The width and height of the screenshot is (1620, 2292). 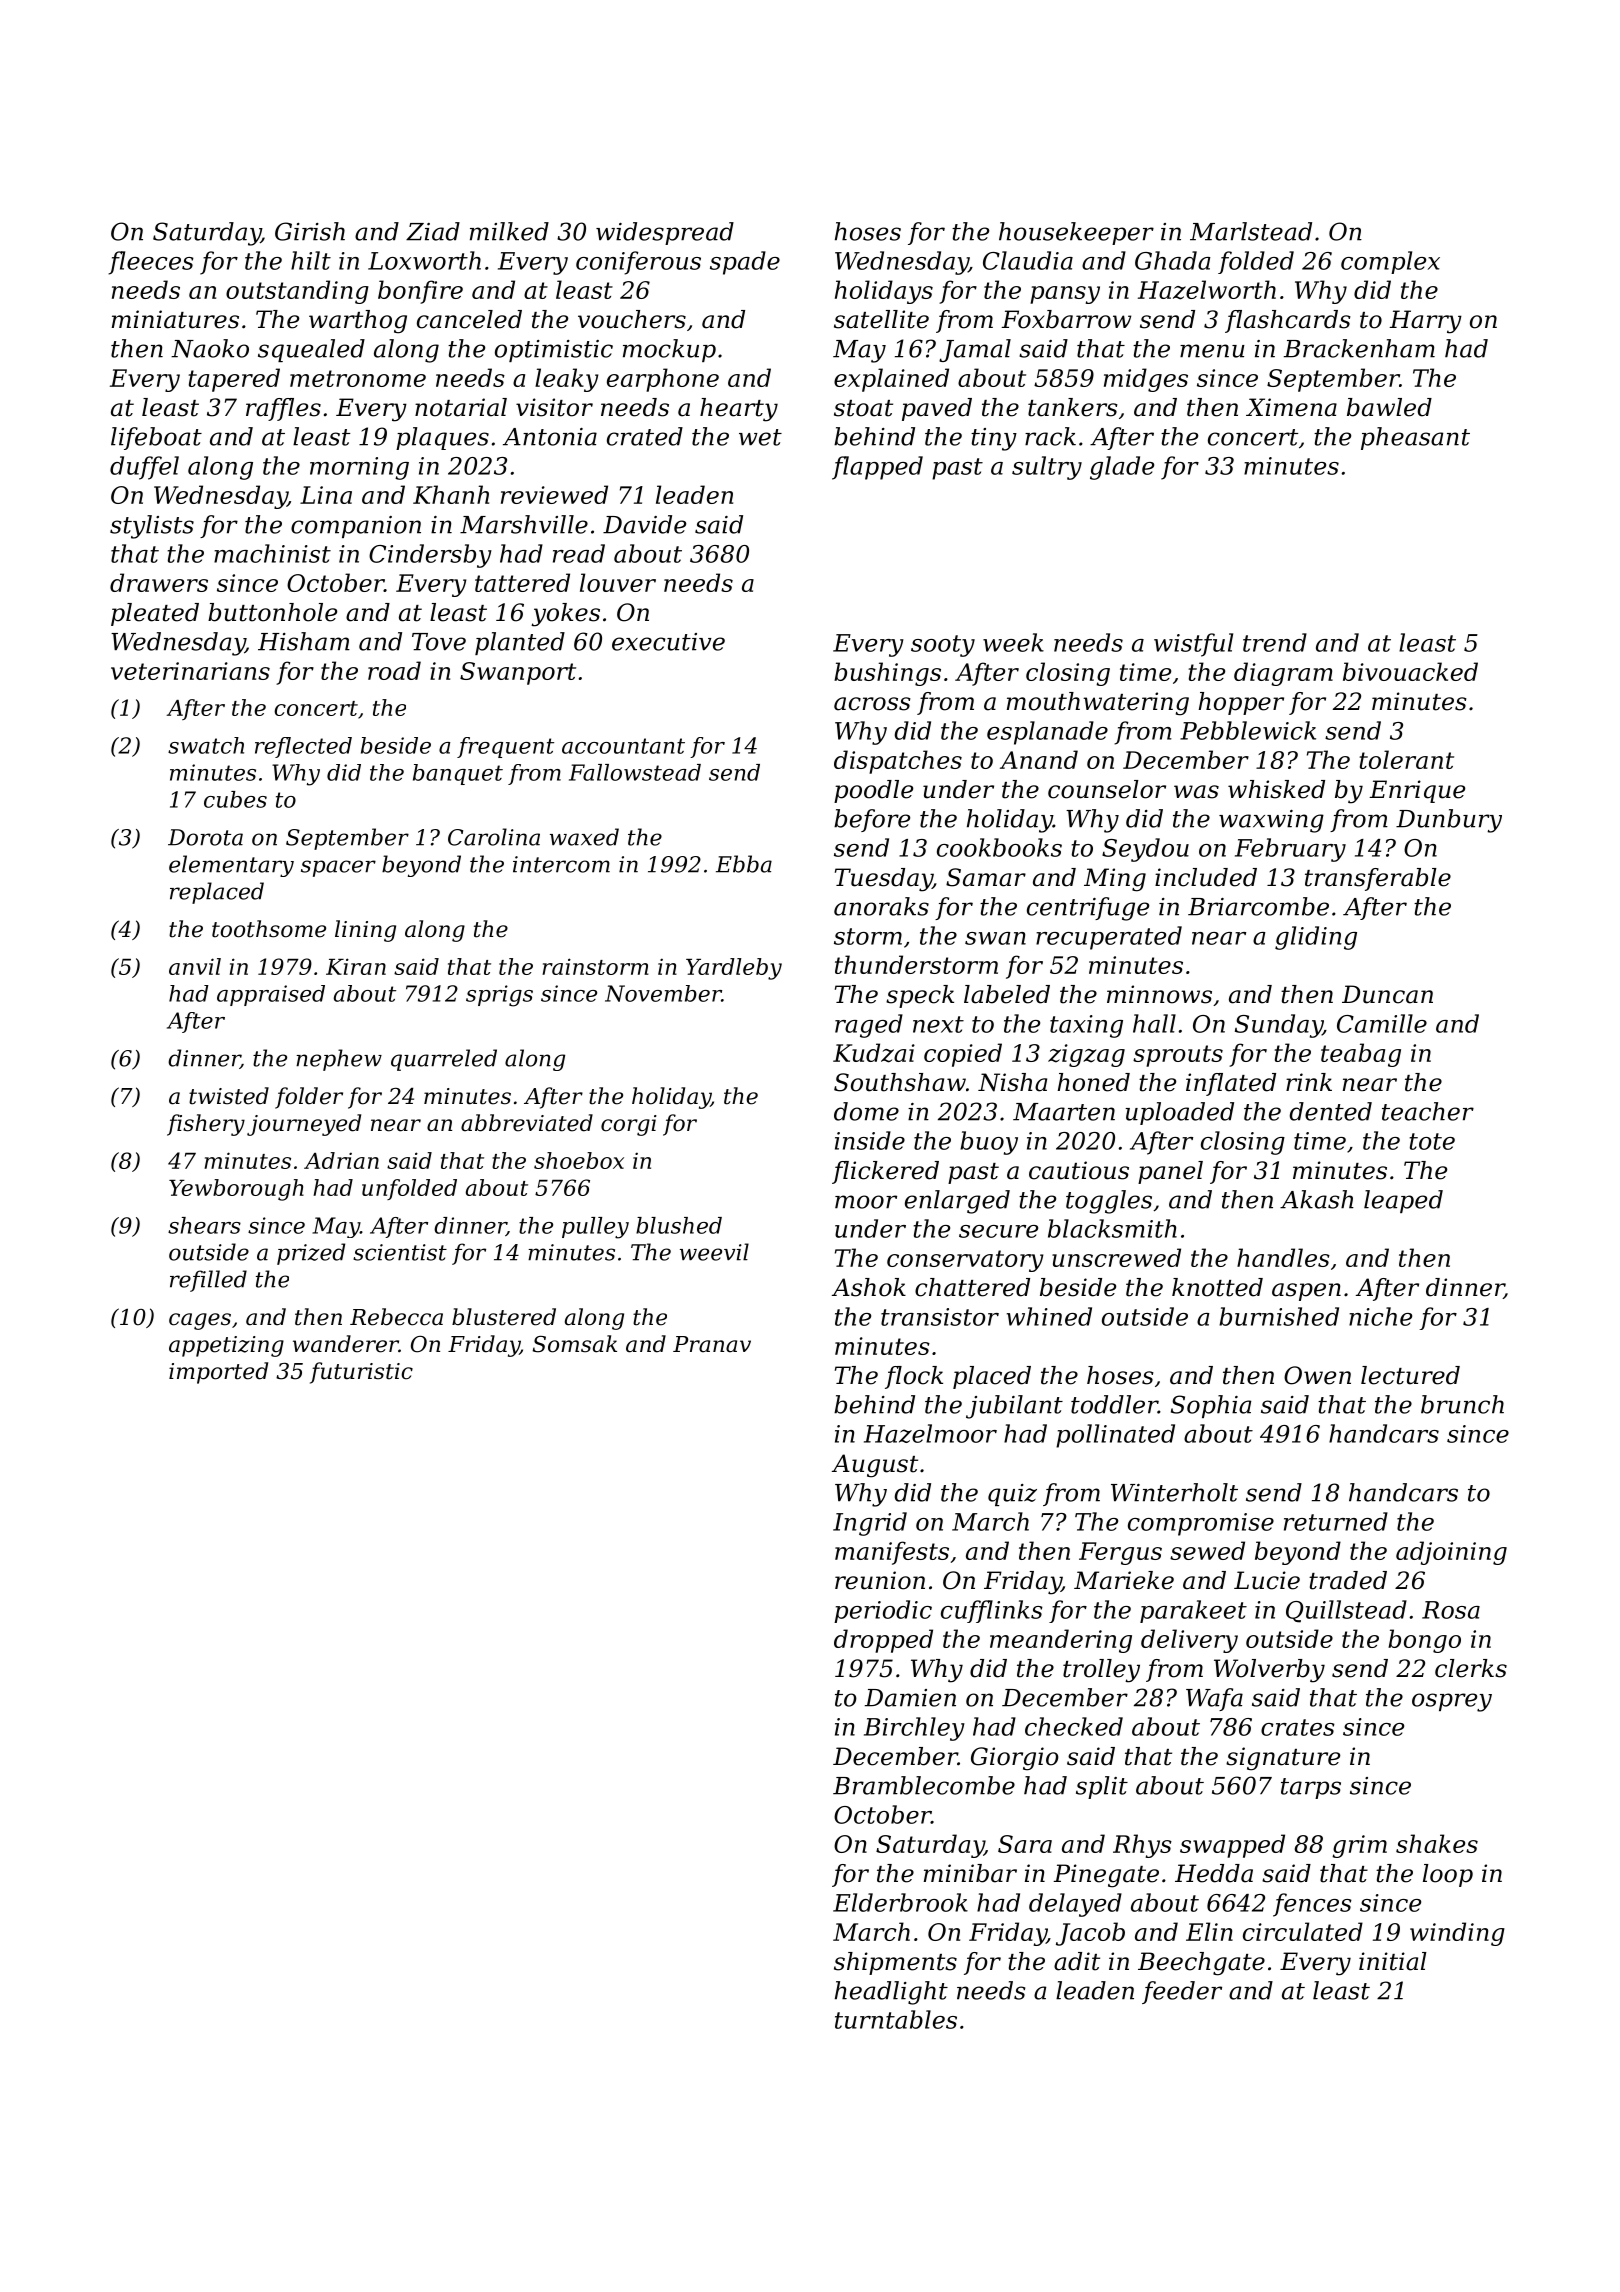 What do you see at coordinates (1316, 938) in the screenshot?
I see `gliding` at bounding box center [1316, 938].
